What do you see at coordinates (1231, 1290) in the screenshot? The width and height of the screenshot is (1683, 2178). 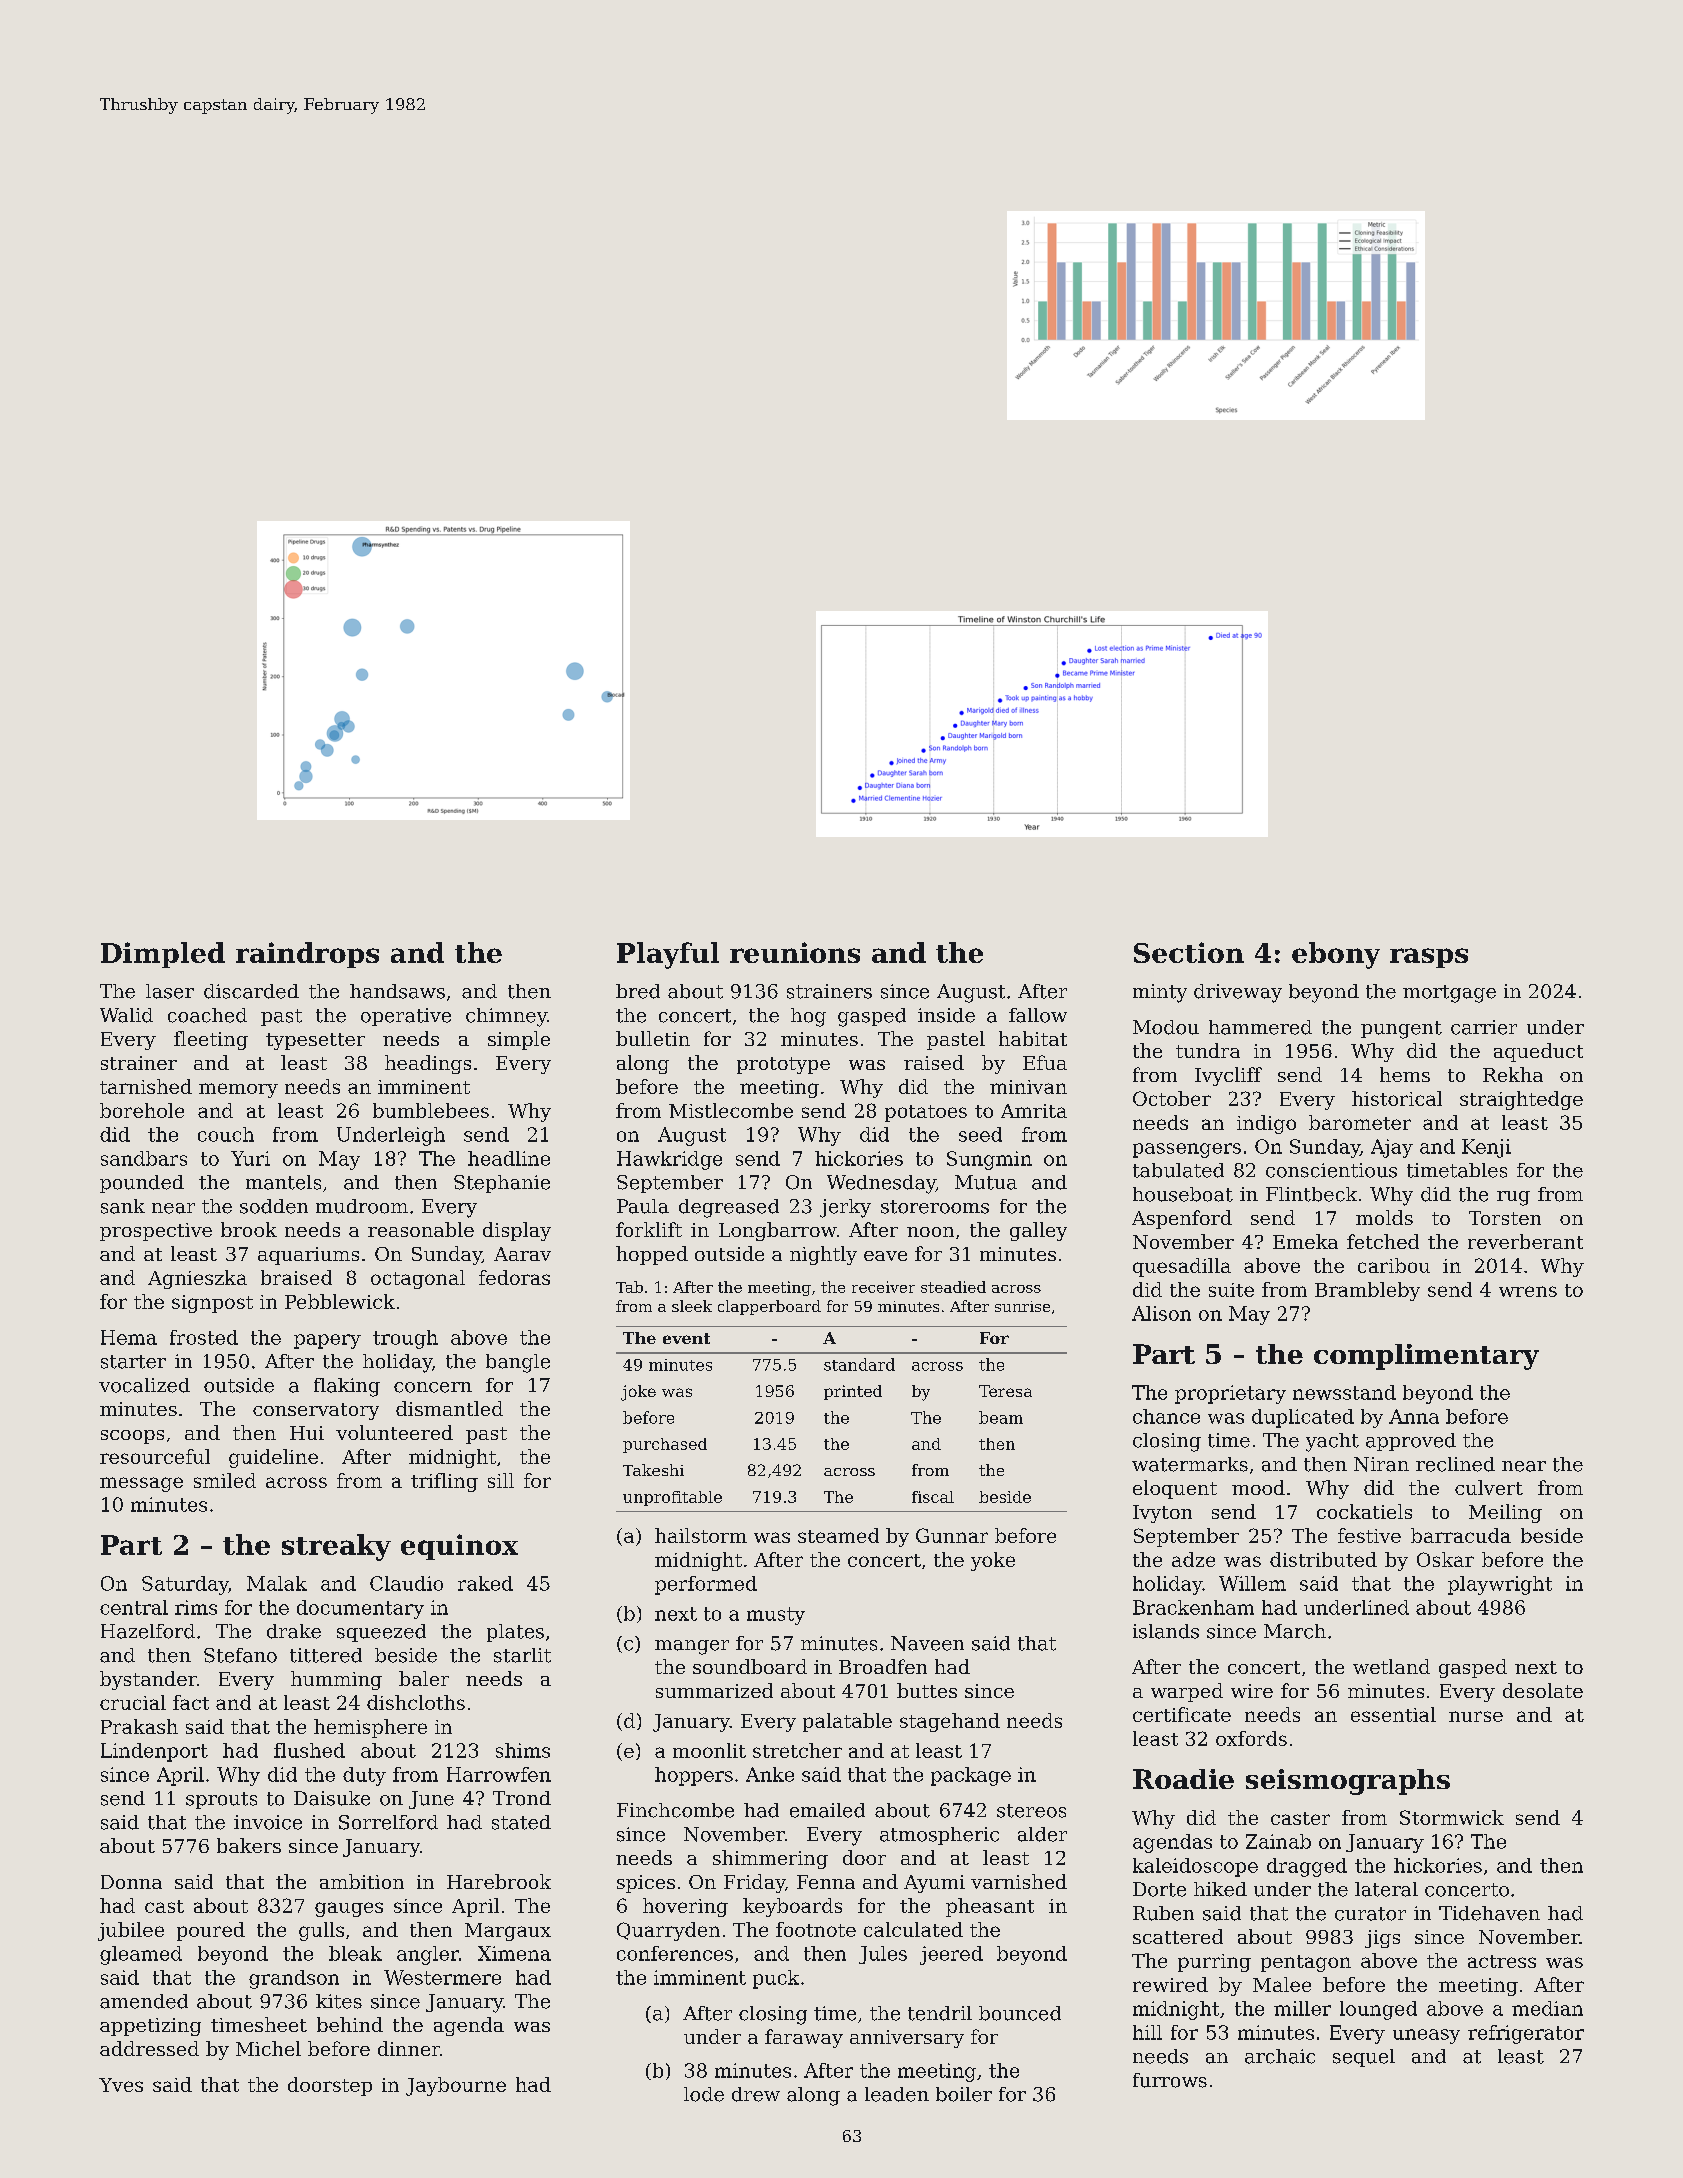 I see `suite` at bounding box center [1231, 1290].
